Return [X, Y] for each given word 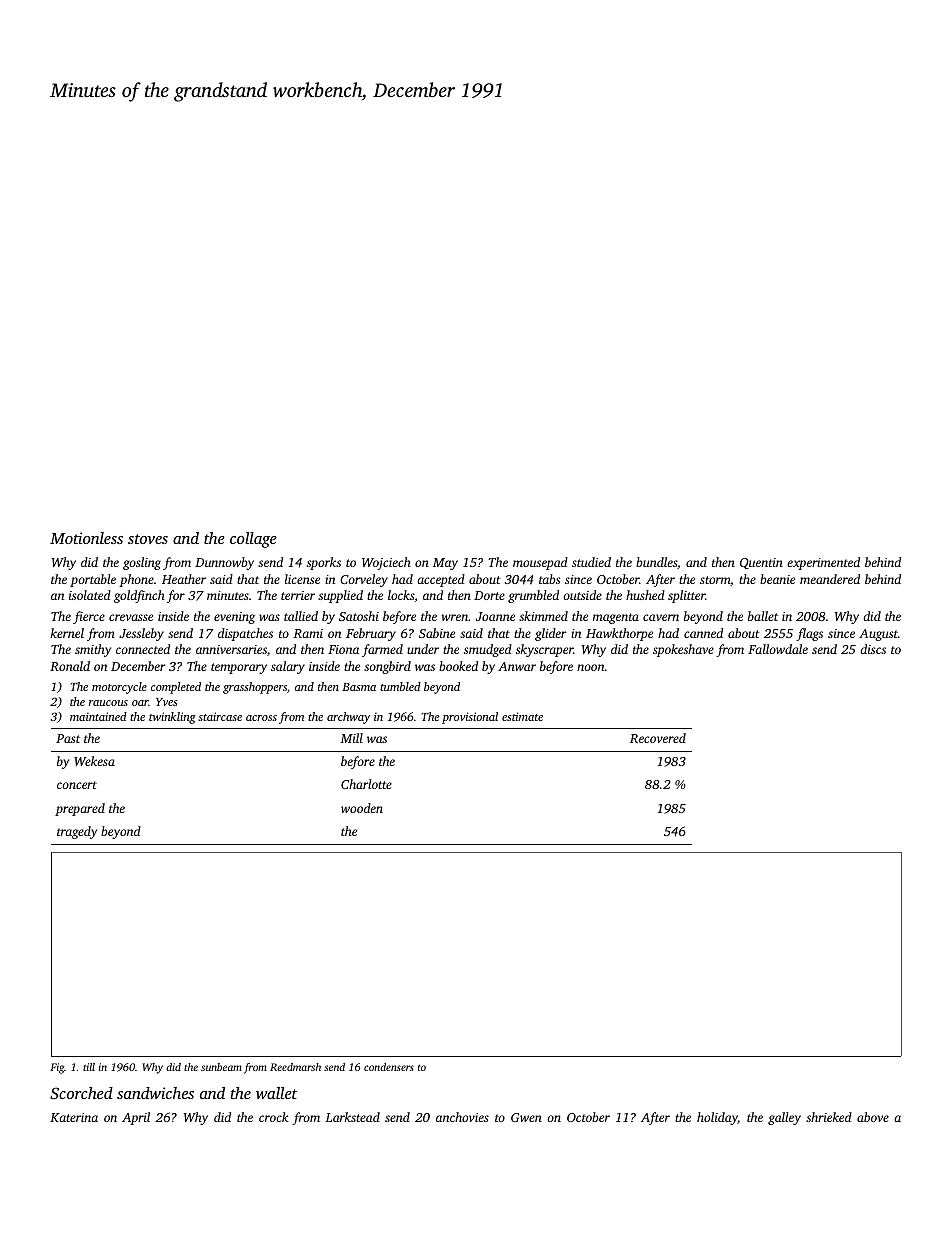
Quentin [761, 563]
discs [873, 649]
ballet [763, 616]
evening [234, 618]
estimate [522, 716]
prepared [80, 809]
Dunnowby [224, 563]
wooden [362, 808]
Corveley [364, 580]
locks [401, 595]
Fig [57, 1068]
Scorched [81, 1093]
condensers [389, 1067]
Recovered [658, 738]
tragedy [77, 832]
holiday [717, 1118]
